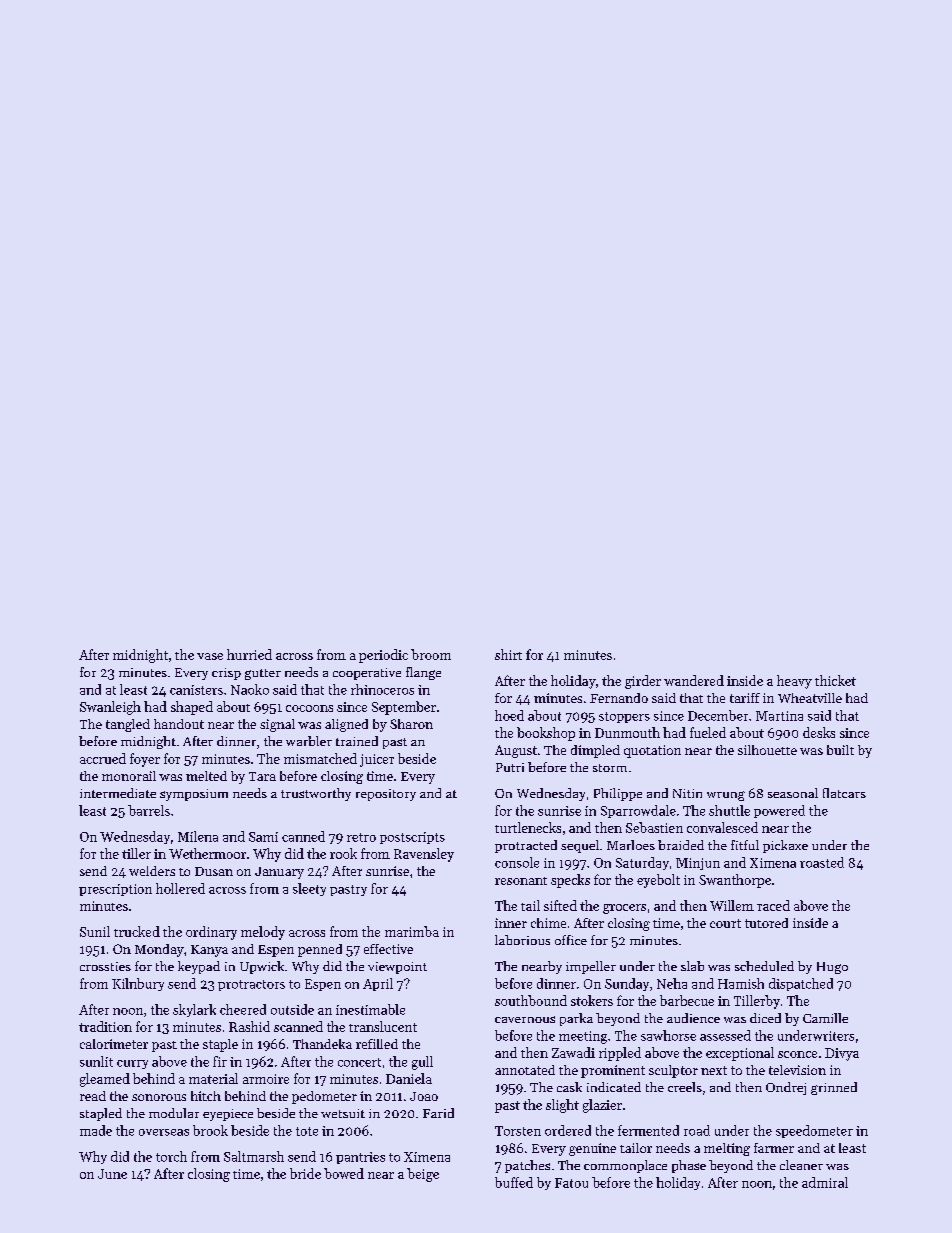  I want to click on calorimeter, so click(114, 1044).
